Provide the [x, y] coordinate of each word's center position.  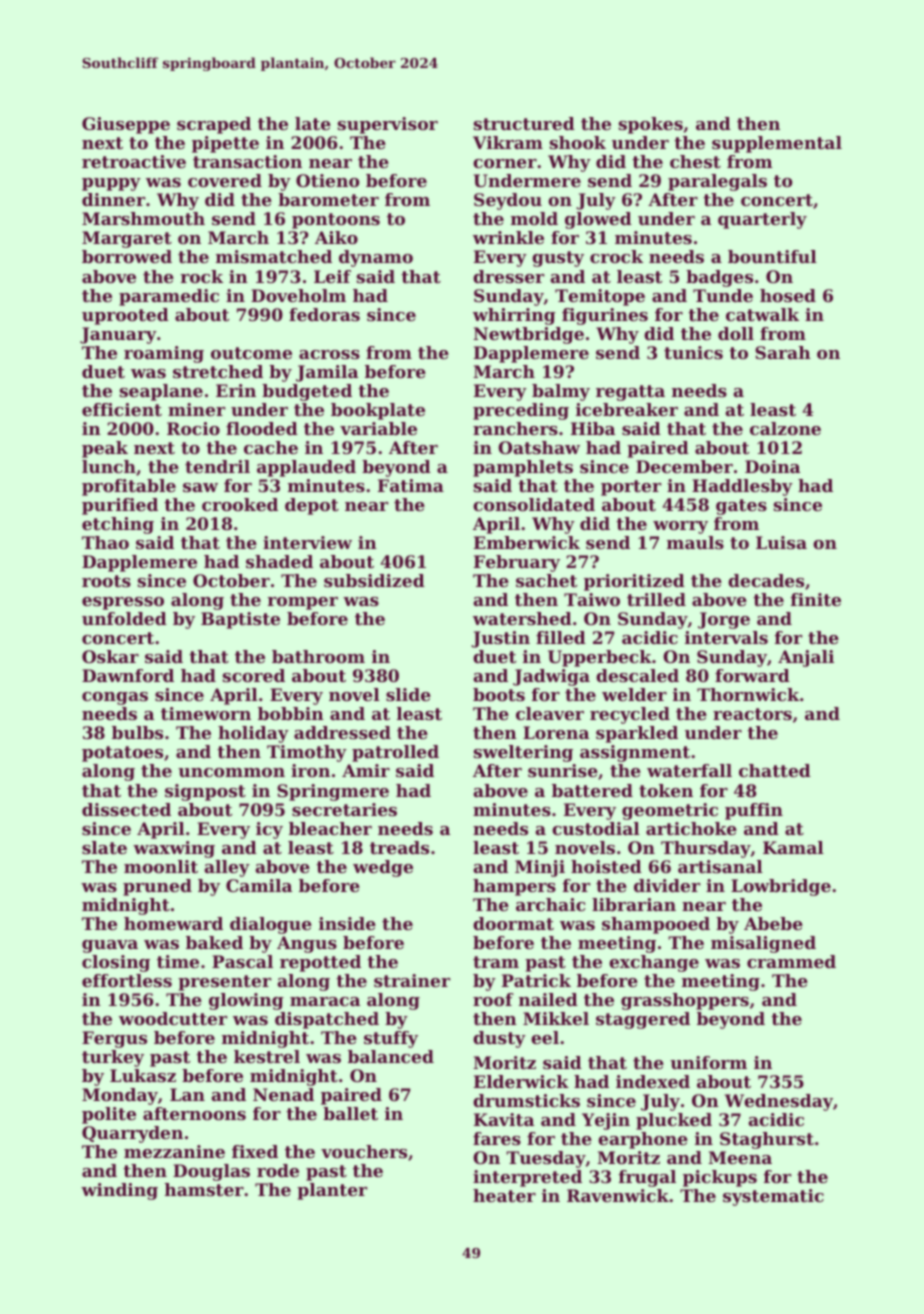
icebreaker [627, 409]
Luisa [781, 542]
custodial [596, 828]
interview [307, 542]
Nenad [283, 1094]
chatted [775, 770]
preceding [521, 411]
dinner [113, 199]
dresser [508, 276]
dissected [126, 809]
